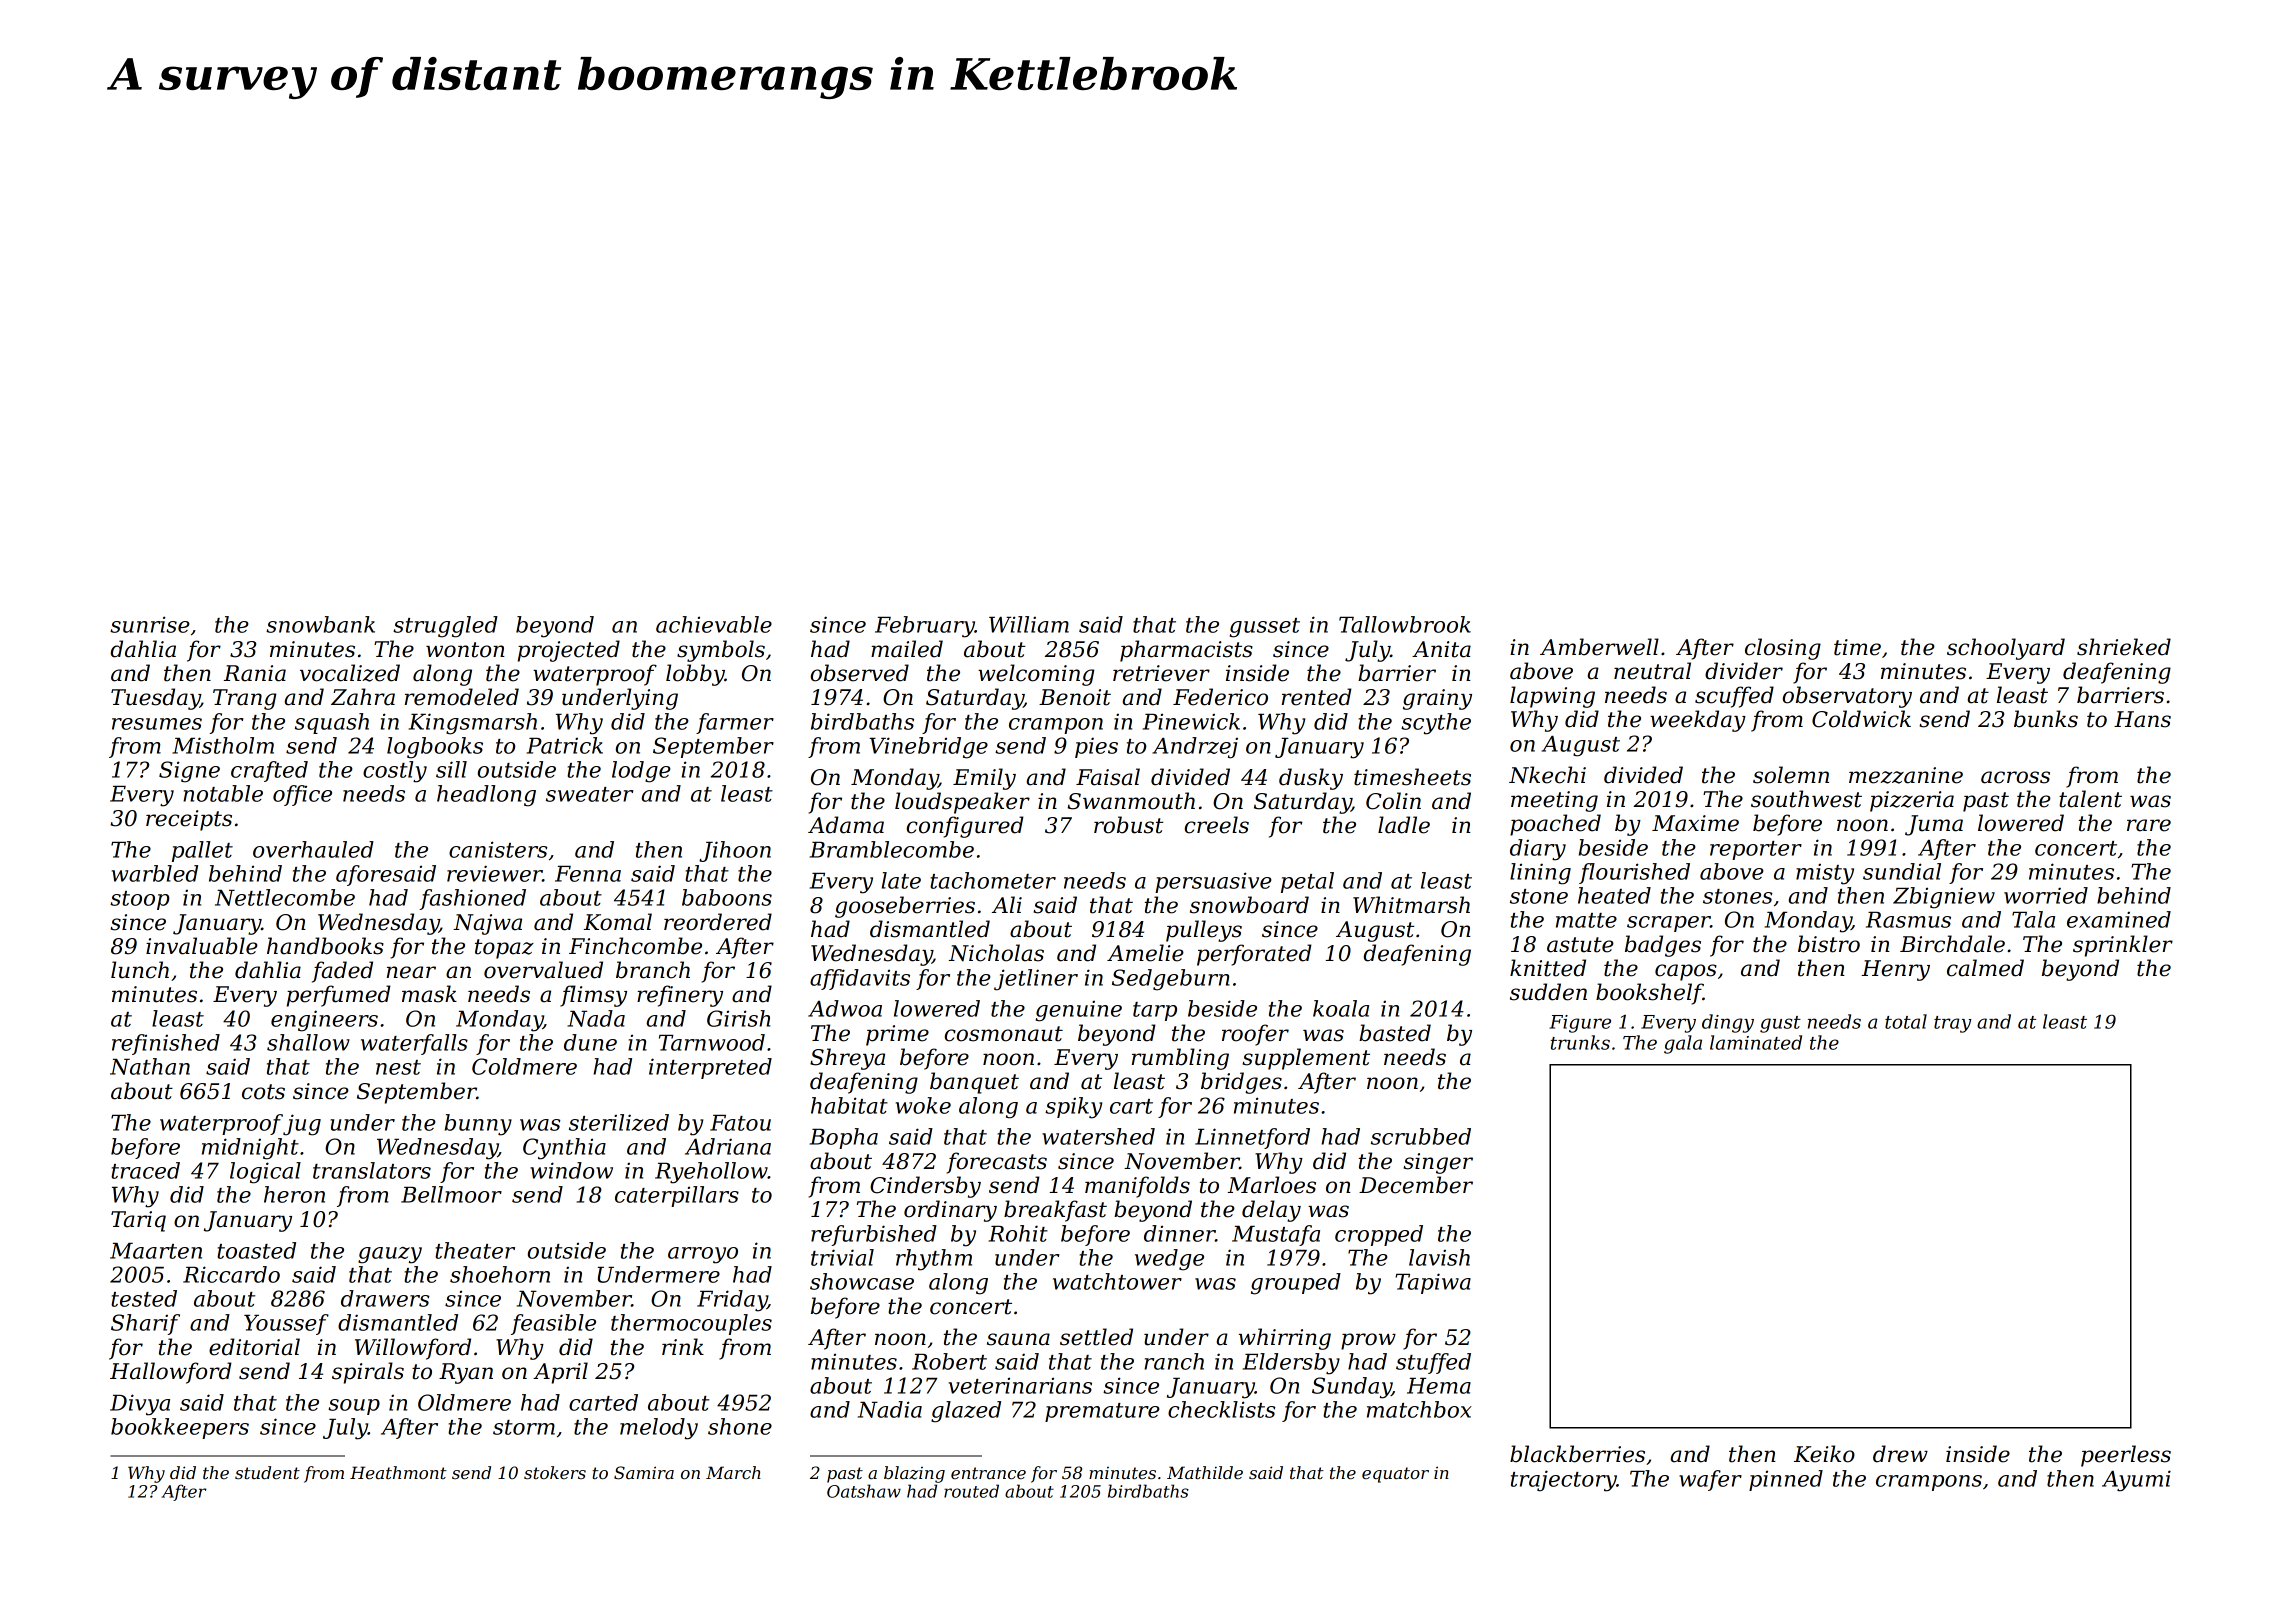 This image has width=2282, height=1614. I want to click on routed, so click(971, 1491).
